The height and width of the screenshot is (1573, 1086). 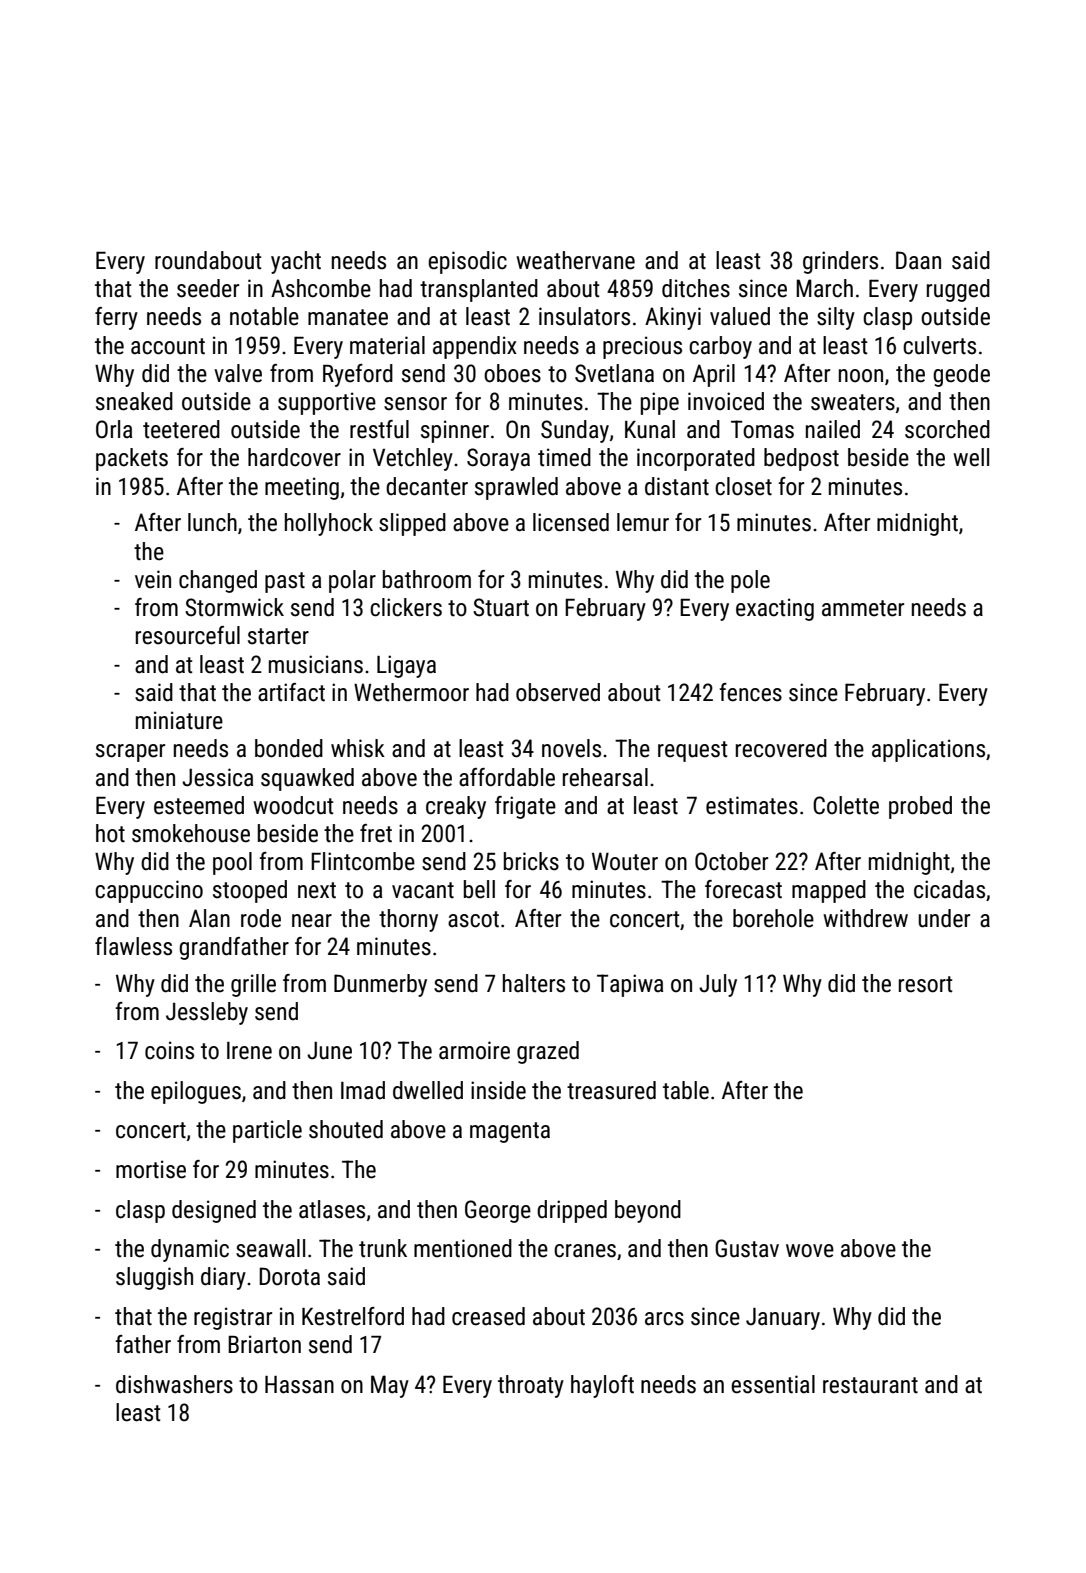 What do you see at coordinates (643, 522) in the screenshot?
I see `lemur` at bounding box center [643, 522].
